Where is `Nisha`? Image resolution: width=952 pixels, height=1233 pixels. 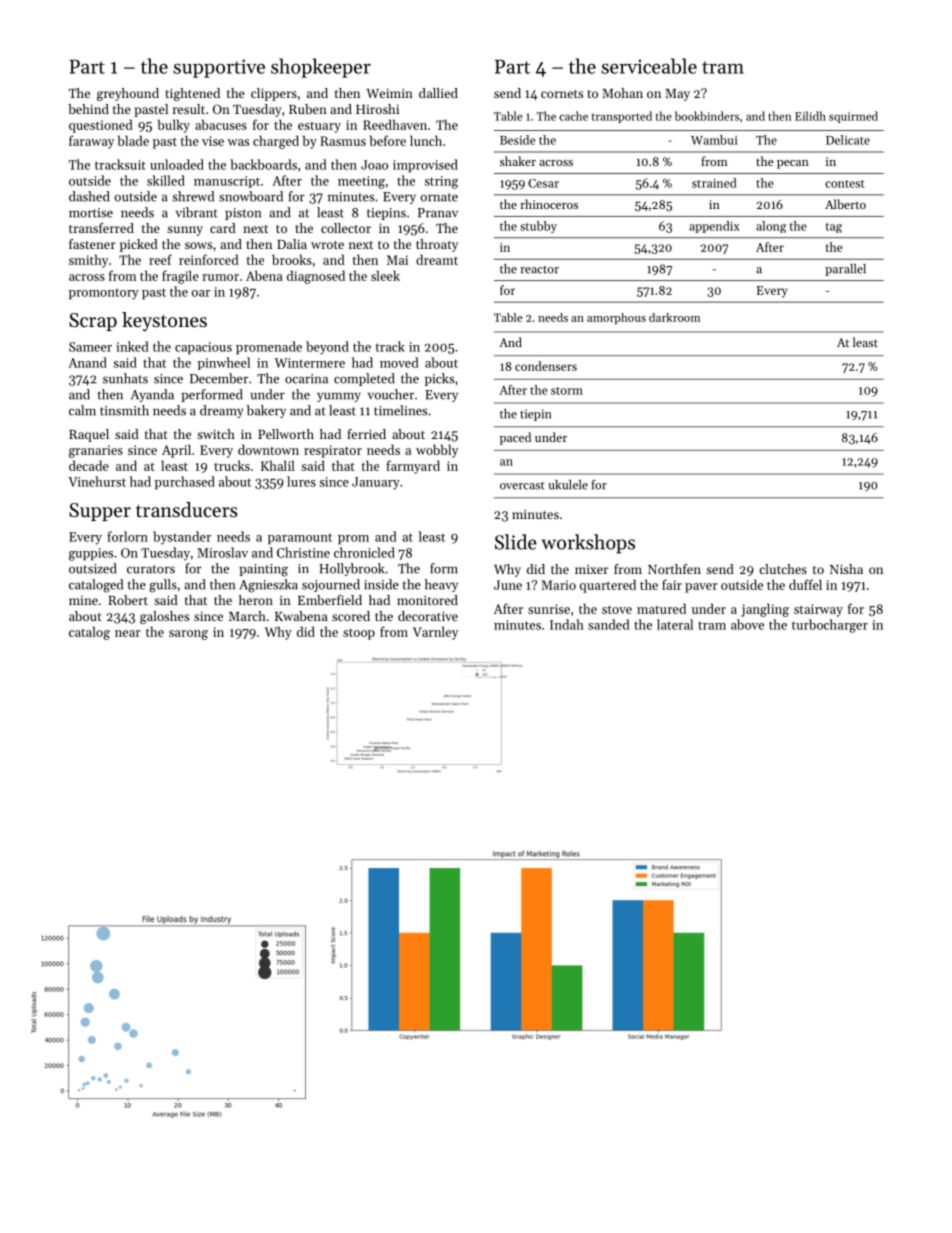 Nisha is located at coordinates (846, 569).
